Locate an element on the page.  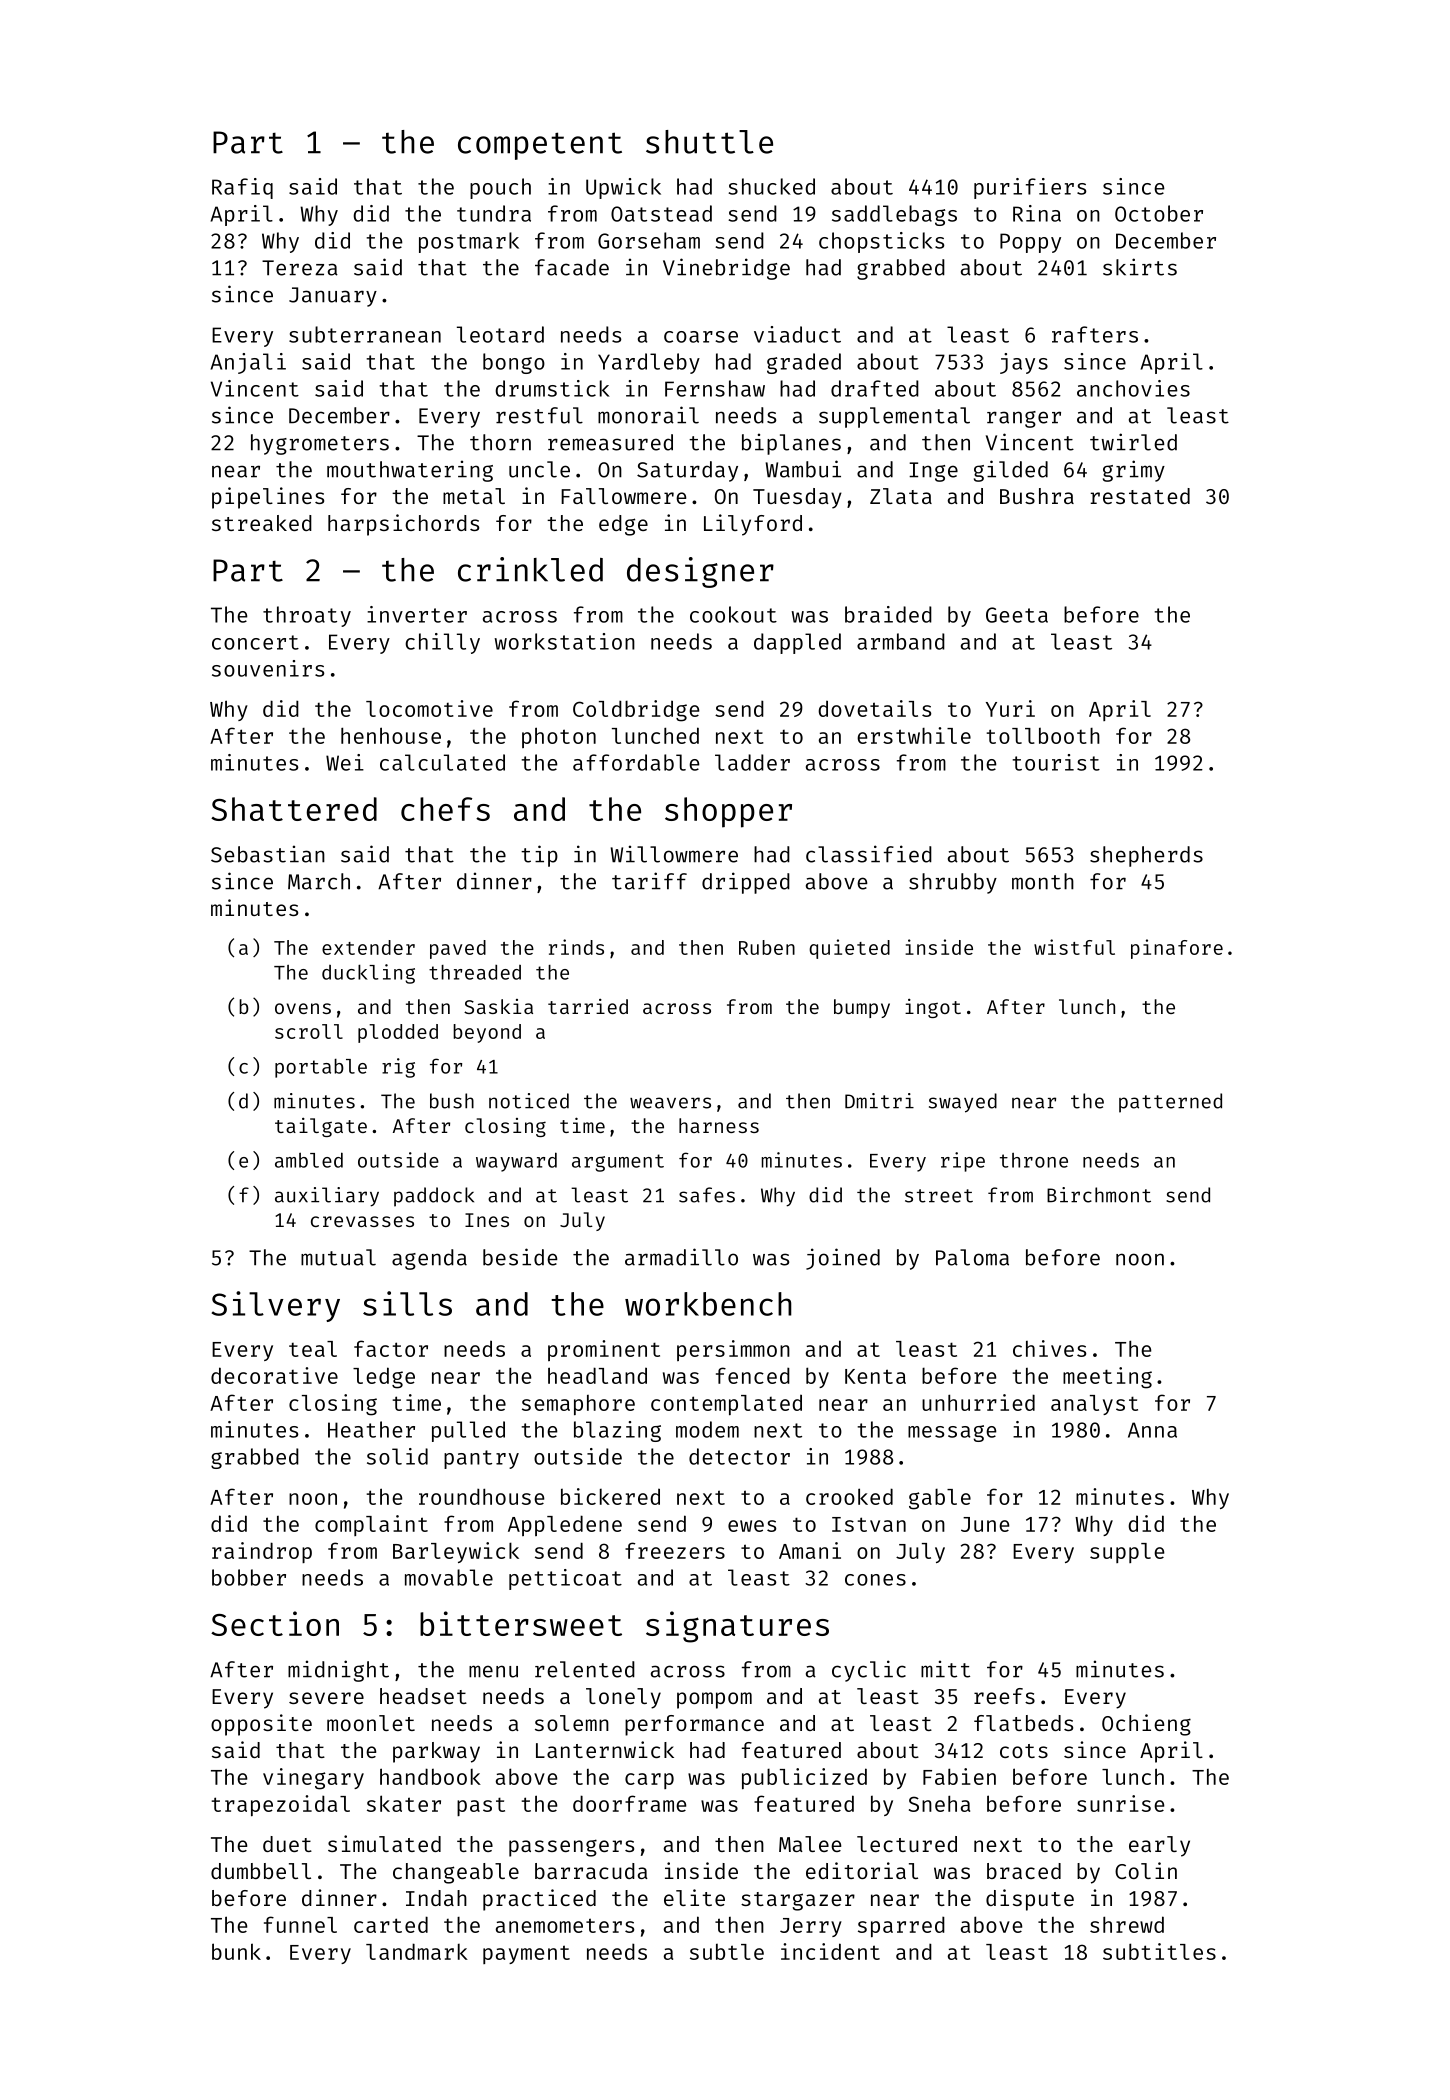
October is located at coordinates (1159, 213).
